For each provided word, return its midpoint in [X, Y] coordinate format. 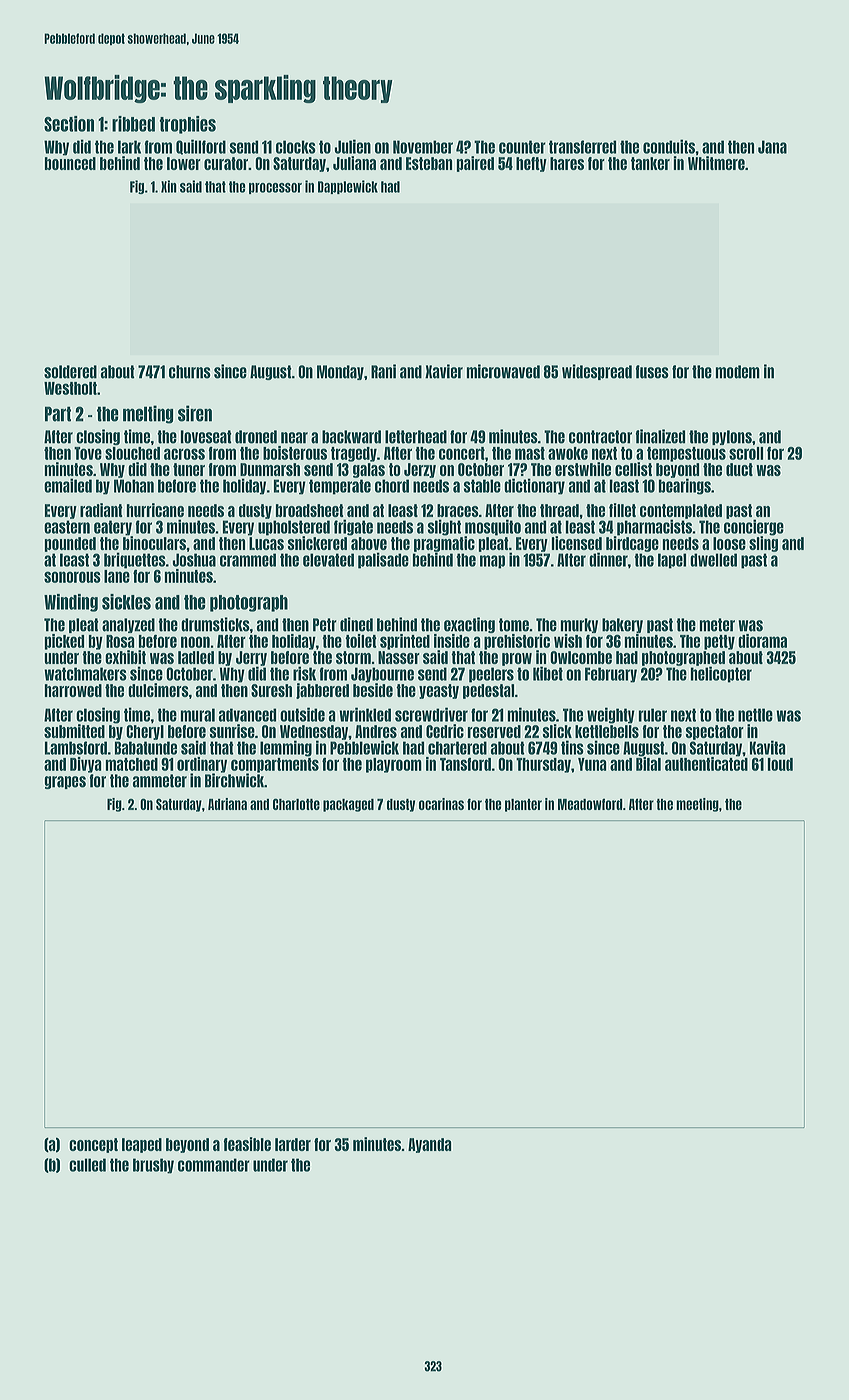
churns [190, 372]
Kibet [548, 673]
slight [444, 527]
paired [475, 164]
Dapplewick [348, 187]
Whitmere [716, 163]
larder [293, 1144]
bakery [622, 625]
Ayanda [430, 1145]
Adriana [227, 804]
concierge [754, 527]
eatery [113, 528]
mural [197, 715]
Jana [772, 147]
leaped [142, 1145]
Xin [169, 186]
